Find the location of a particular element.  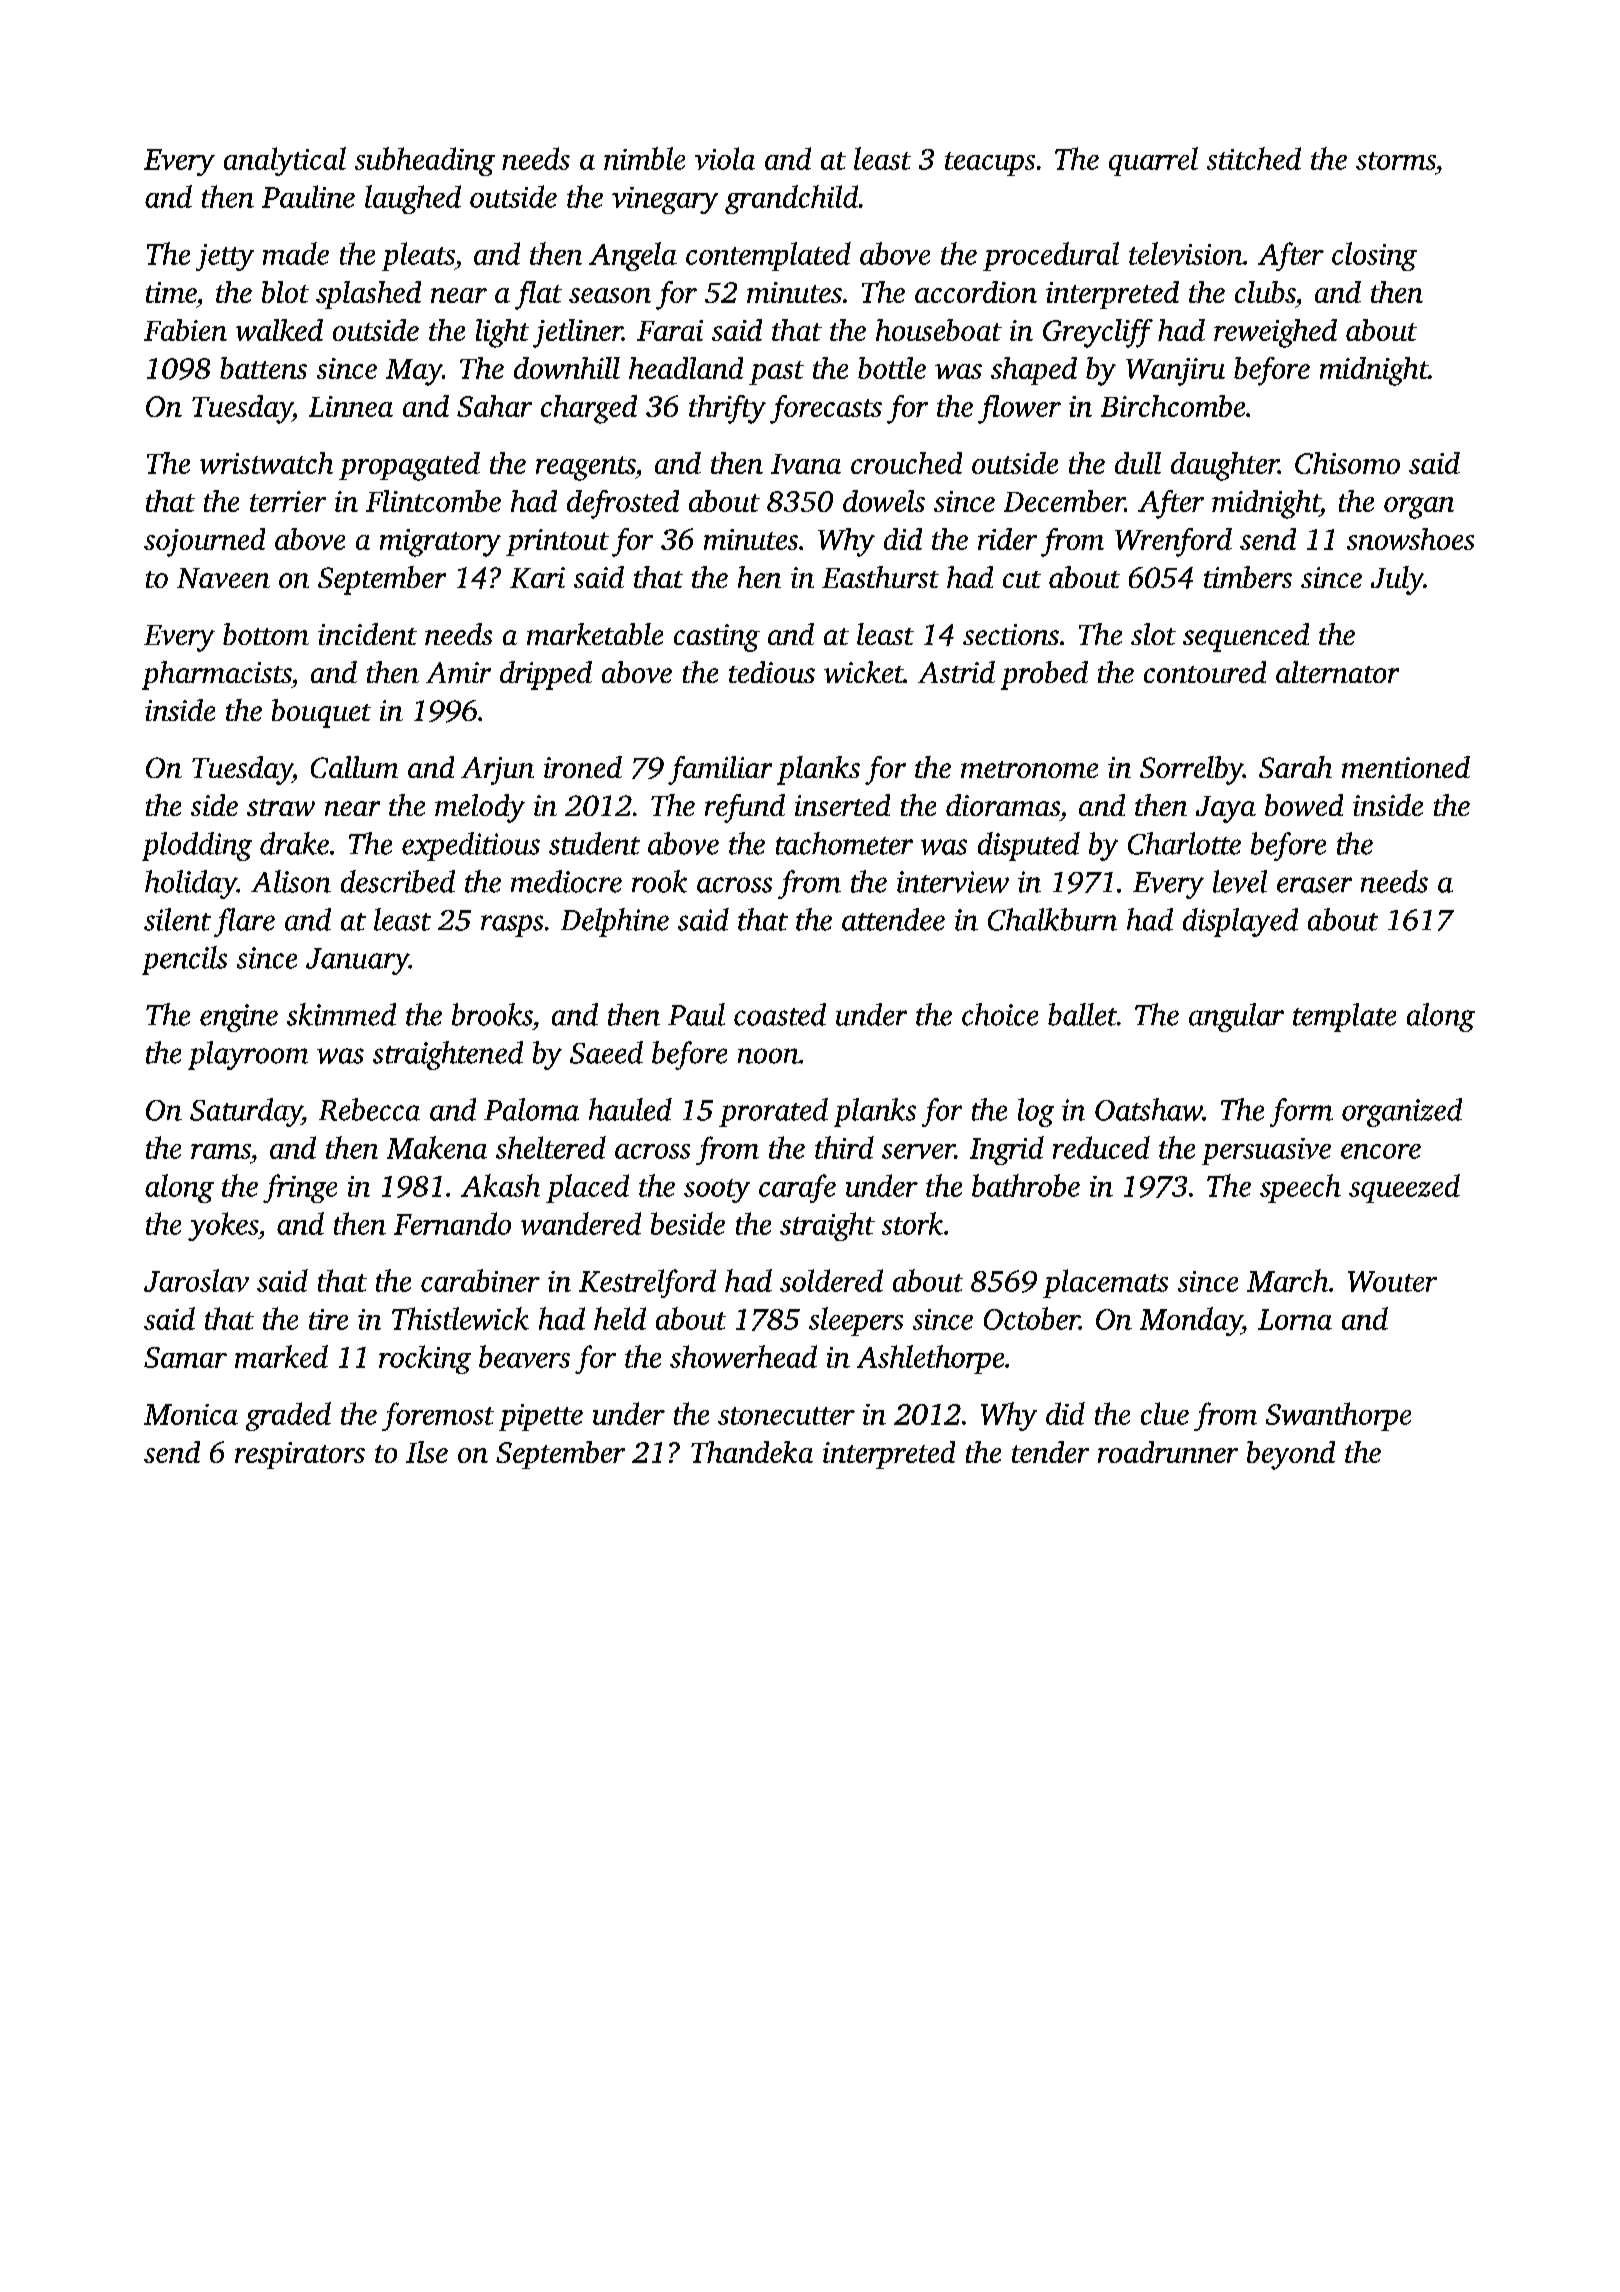

Flintcombe is located at coordinates (433, 501).
